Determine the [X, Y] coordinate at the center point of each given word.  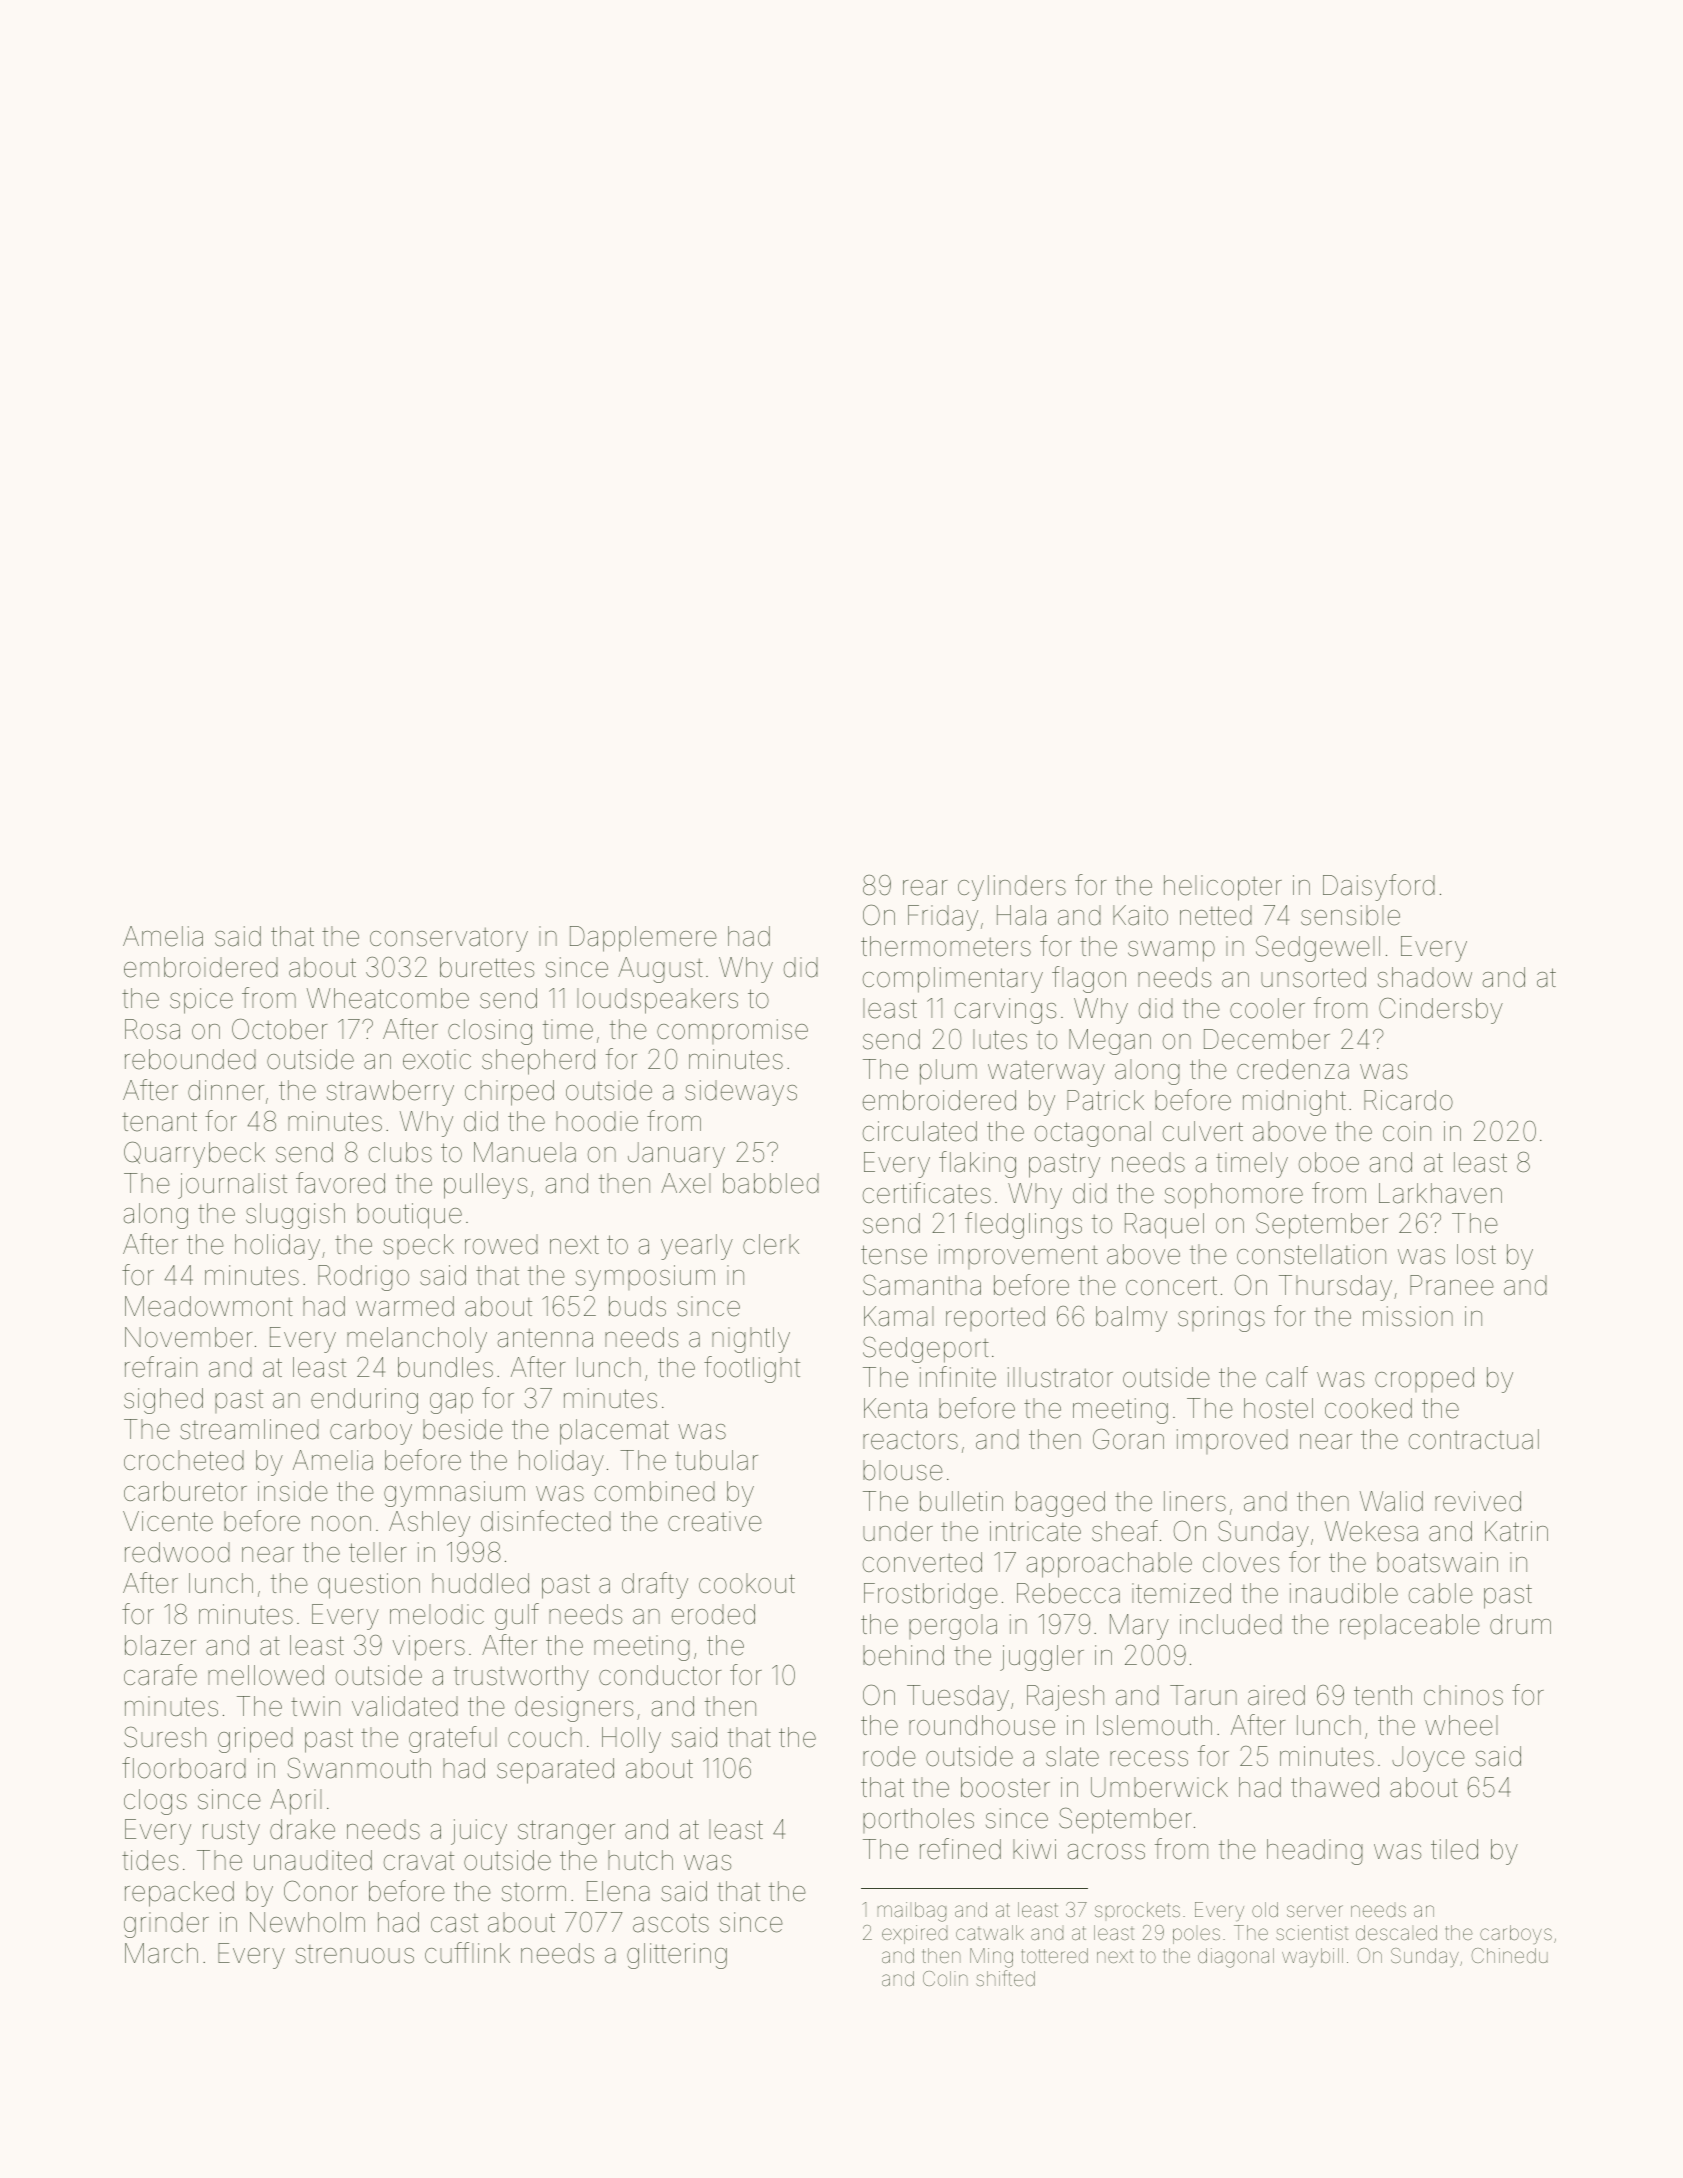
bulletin [961, 1501]
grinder [166, 1925]
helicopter [1223, 888]
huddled [480, 1583]
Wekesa [1371, 1531]
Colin [945, 1978]
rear [925, 888]
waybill [1312, 1957]
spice [201, 1001]
